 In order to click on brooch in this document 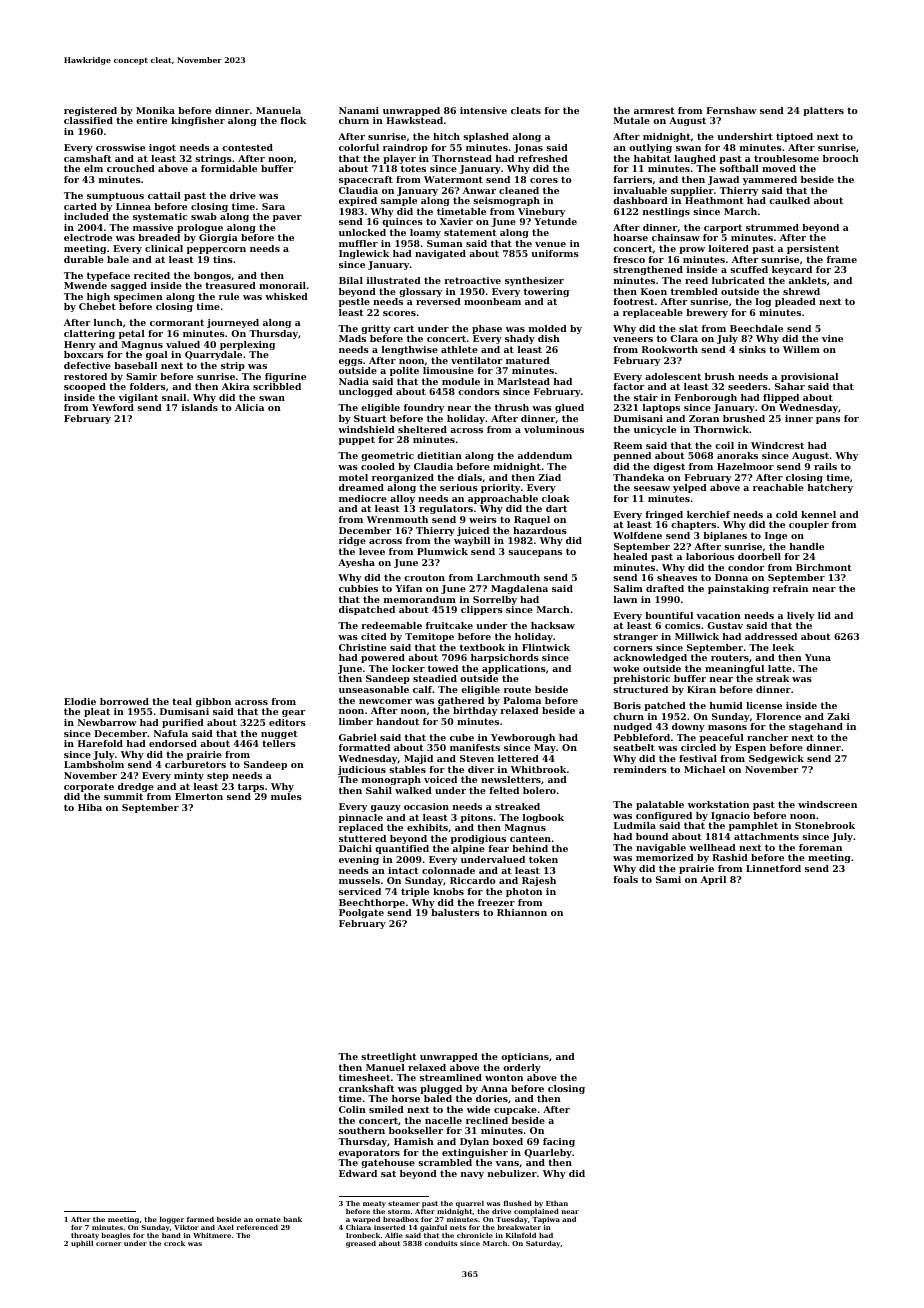, I will do `click(841, 158)`.
